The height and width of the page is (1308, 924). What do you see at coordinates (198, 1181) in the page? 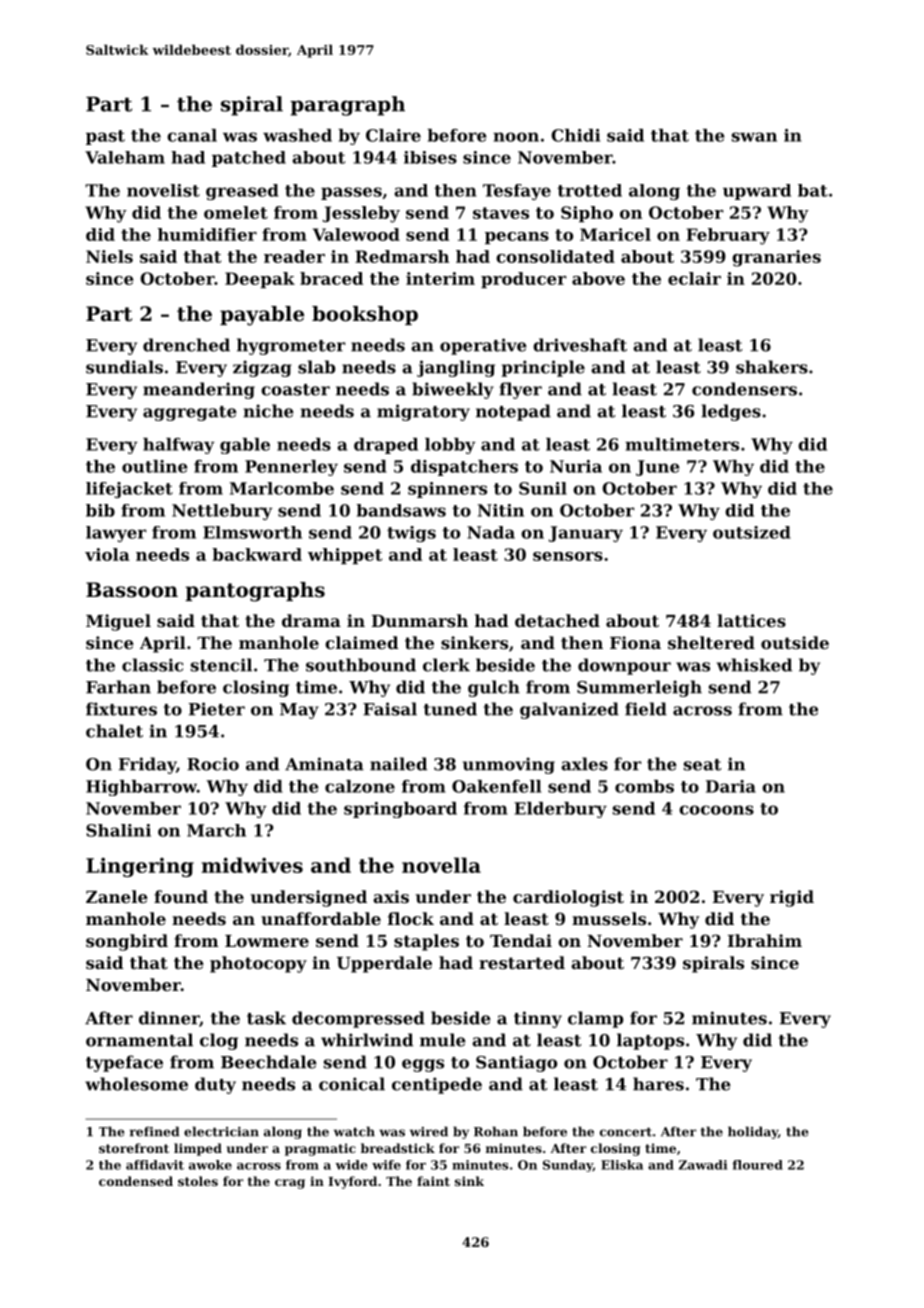
I see `stoles` at bounding box center [198, 1181].
